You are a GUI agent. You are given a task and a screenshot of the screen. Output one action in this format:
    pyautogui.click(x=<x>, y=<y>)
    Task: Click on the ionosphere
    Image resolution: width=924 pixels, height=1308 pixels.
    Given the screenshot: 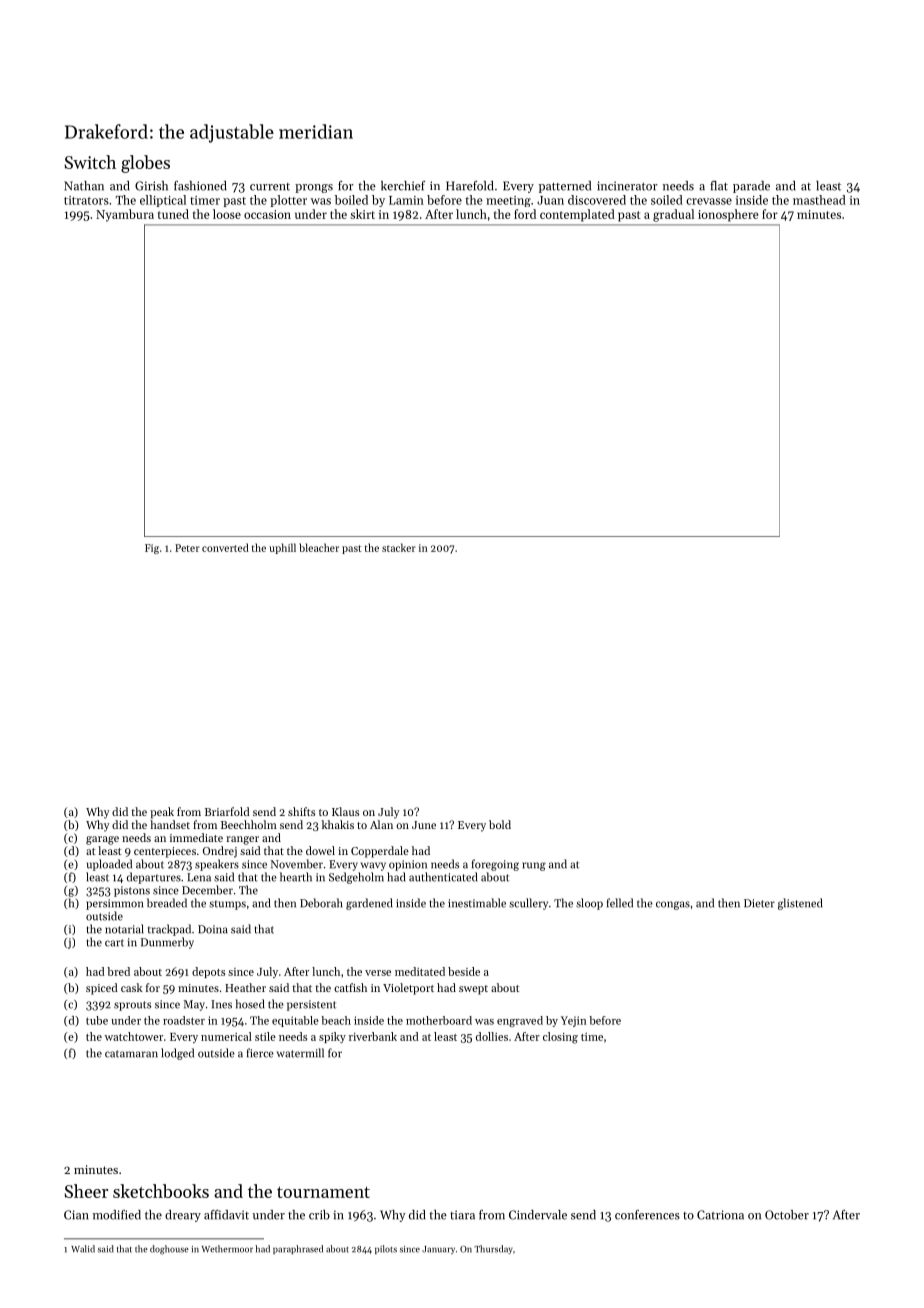 What is the action you would take?
    pyautogui.click(x=728, y=215)
